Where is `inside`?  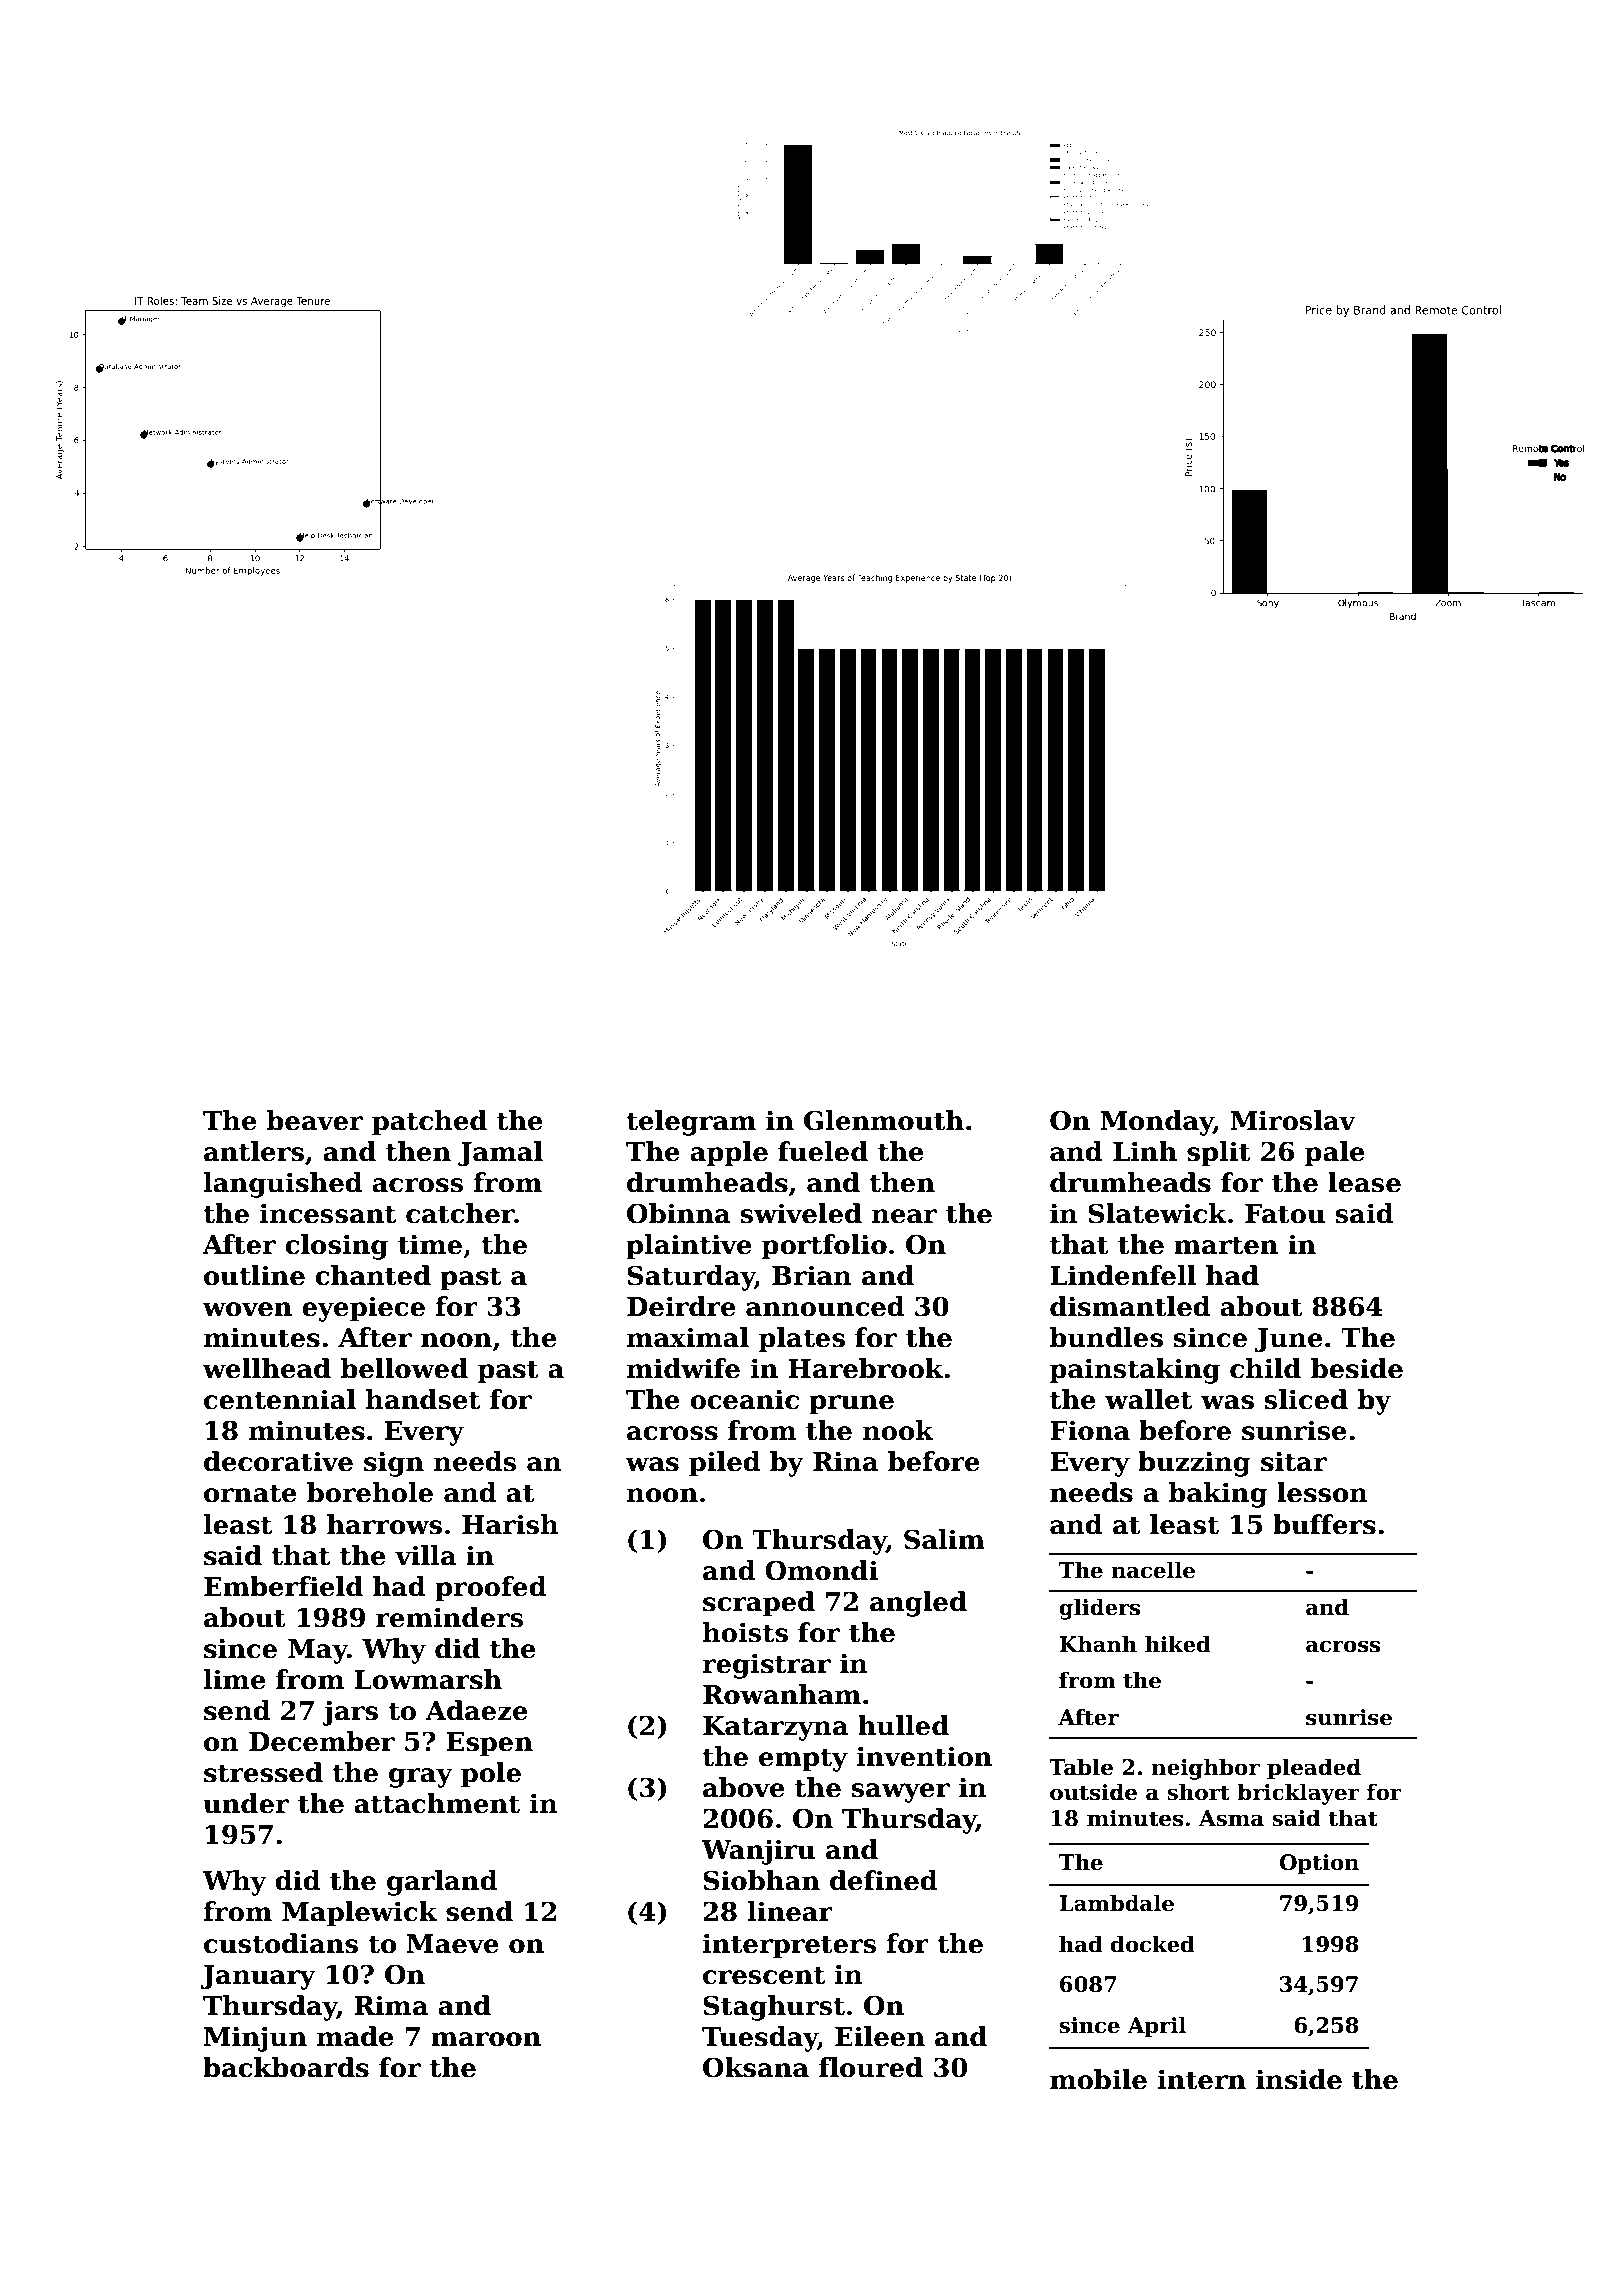
inside is located at coordinates (1299, 2079).
